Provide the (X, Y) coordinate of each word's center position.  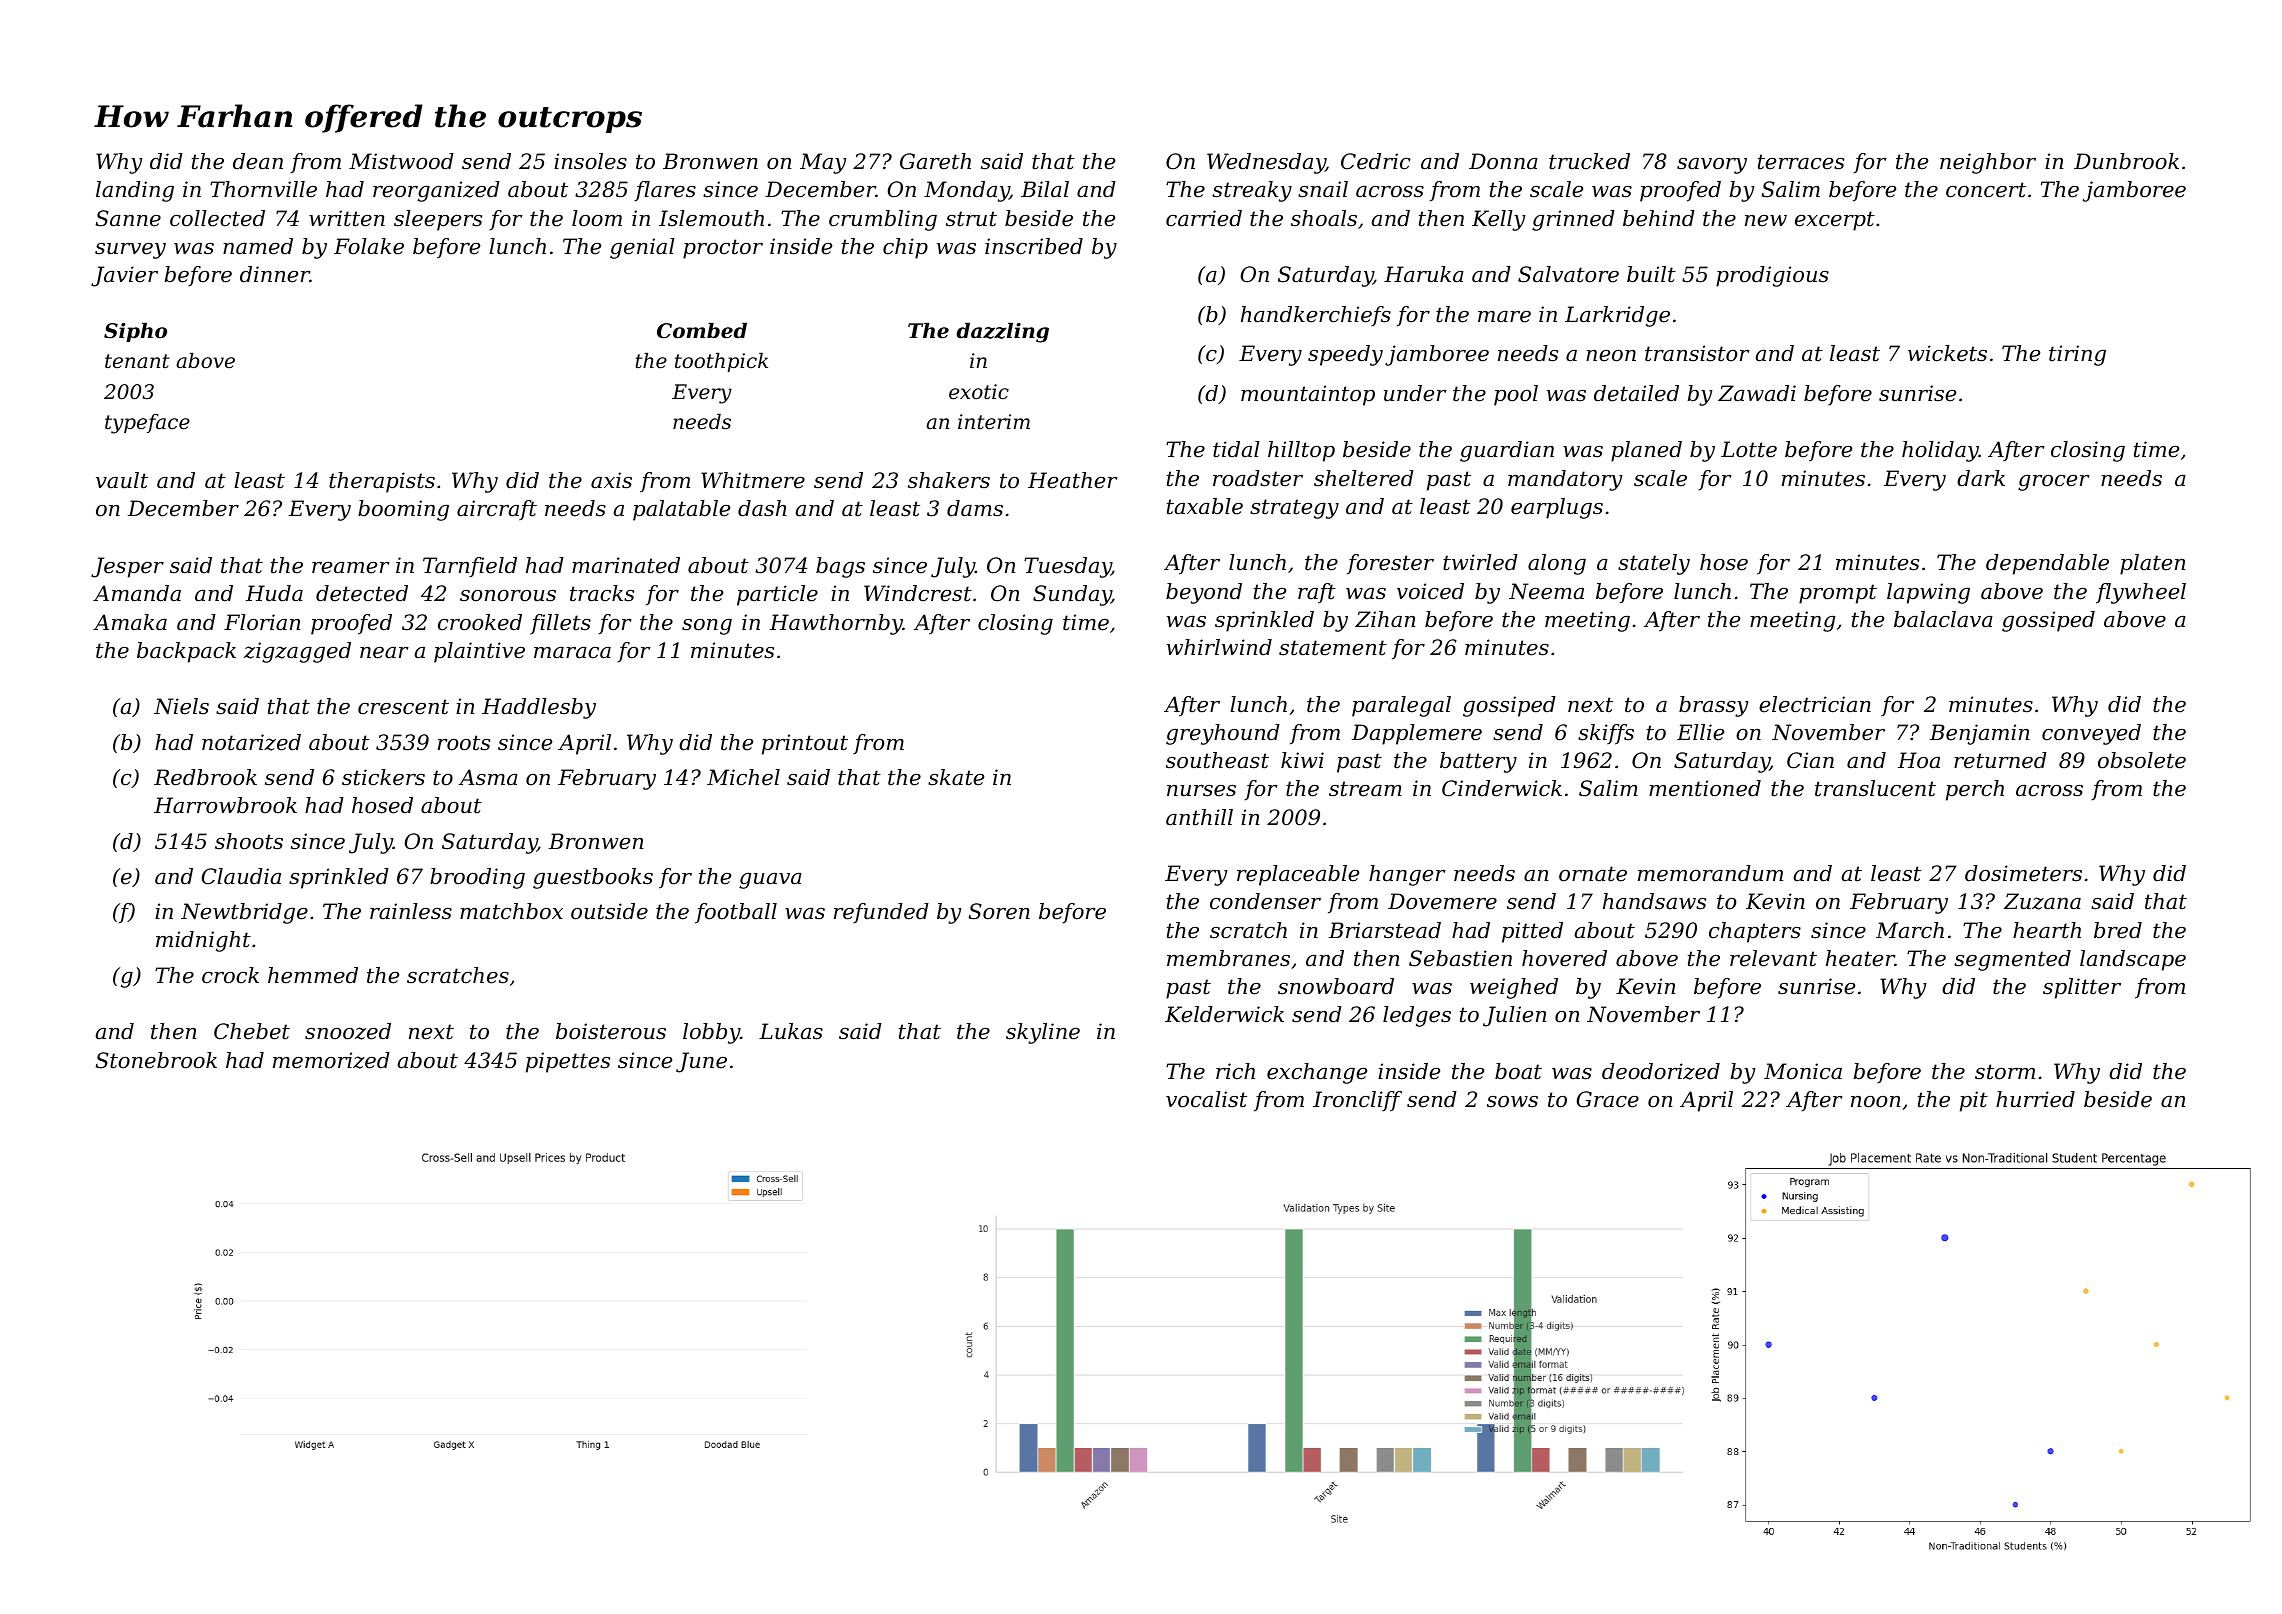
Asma (488, 777)
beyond (1204, 593)
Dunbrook (2126, 161)
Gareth (935, 161)
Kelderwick (1224, 1014)
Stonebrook (156, 1060)
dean (258, 161)
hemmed (313, 975)
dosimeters (2023, 873)
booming (403, 510)
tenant (137, 361)
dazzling (1002, 333)
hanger (1407, 875)
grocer (2054, 483)
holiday (1940, 451)
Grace (1608, 1099)
